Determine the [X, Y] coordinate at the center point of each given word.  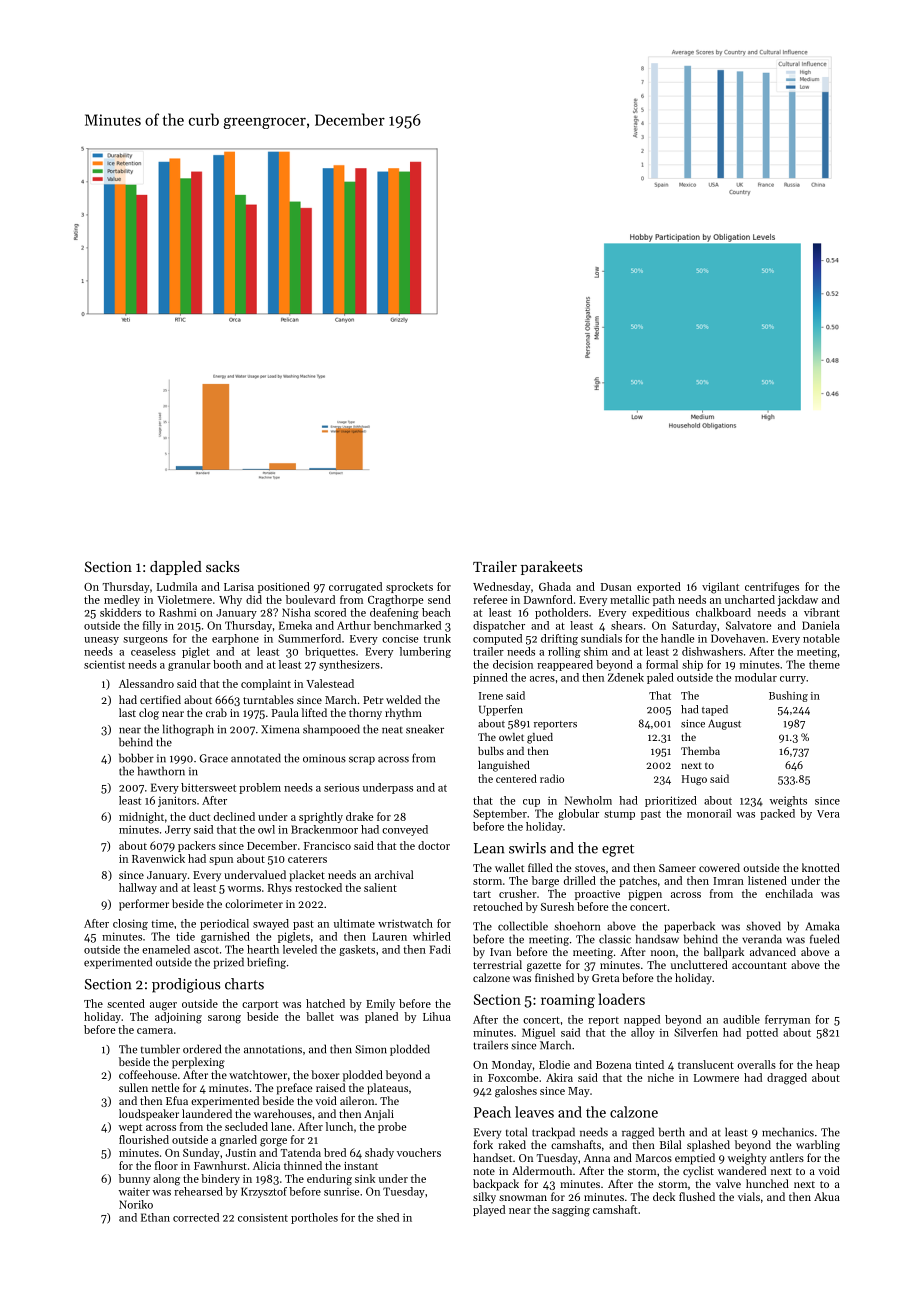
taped [715, 710]
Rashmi [177, 612]
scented [126, 1003]
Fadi [440, 949]
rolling [564, 652]
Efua [177, 1100]
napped [642, 1020]
